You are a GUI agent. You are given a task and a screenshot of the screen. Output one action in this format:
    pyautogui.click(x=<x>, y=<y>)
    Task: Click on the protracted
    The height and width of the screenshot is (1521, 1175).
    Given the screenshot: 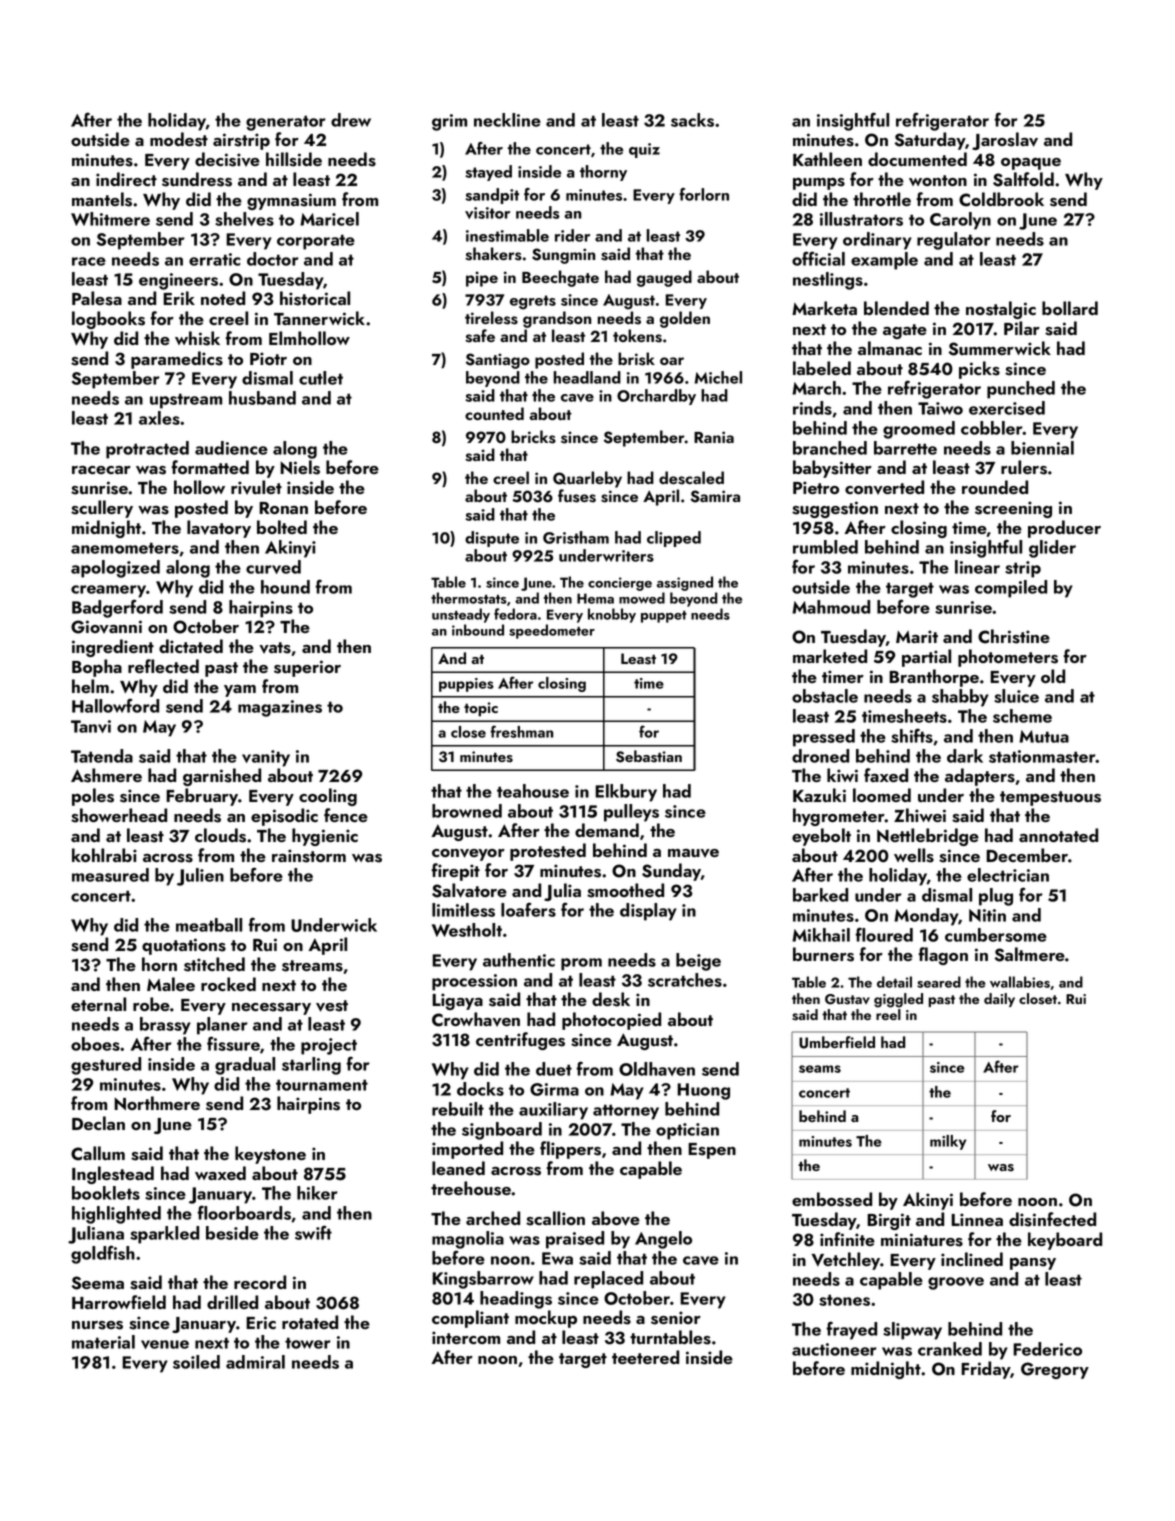 What is the action you would take?
    pyautogui.click(x=147, y=450)
